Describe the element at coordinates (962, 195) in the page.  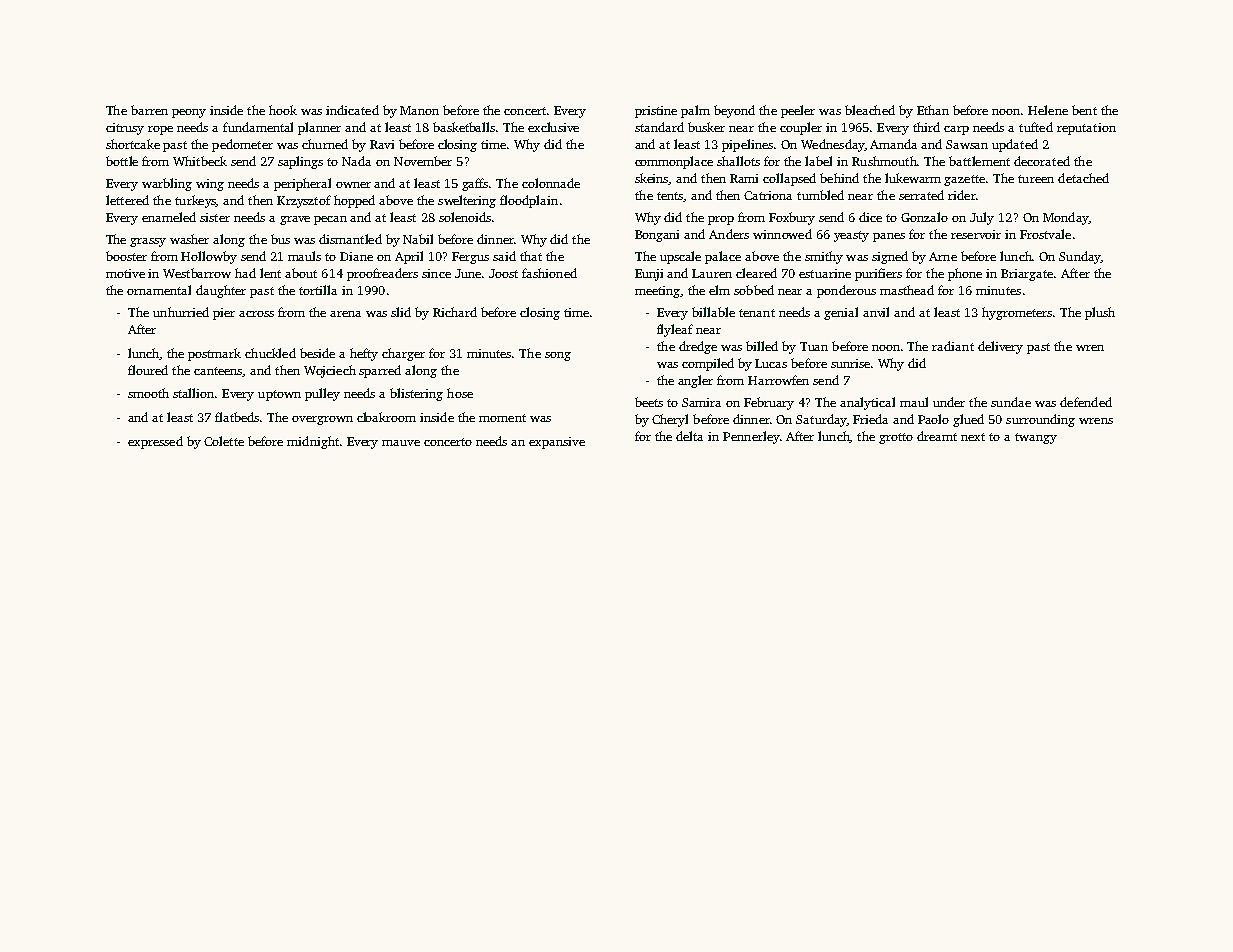
I see `rider` at that location.
